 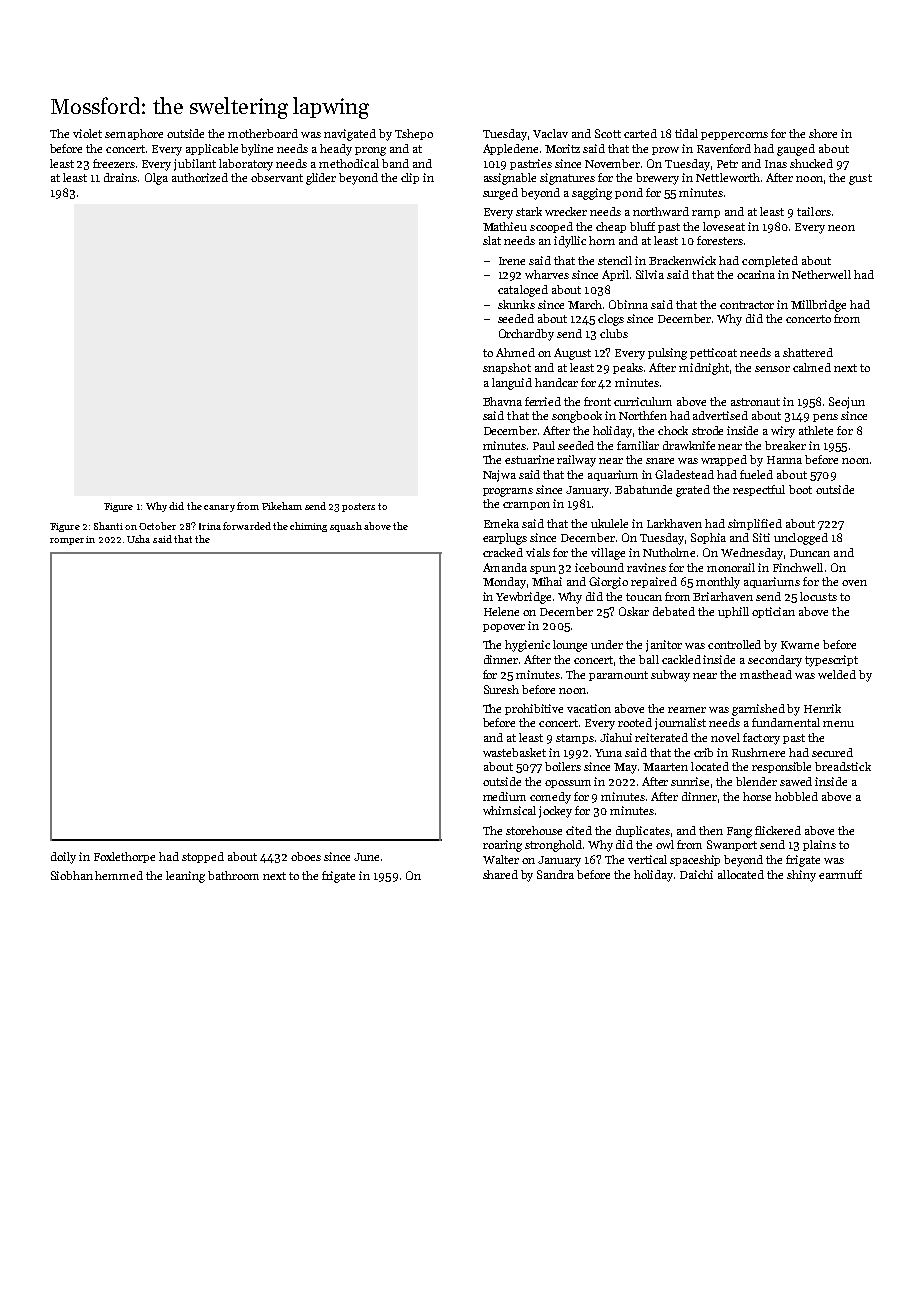 I want to click on Foxlethorpe, so click(x=124, y=857).
